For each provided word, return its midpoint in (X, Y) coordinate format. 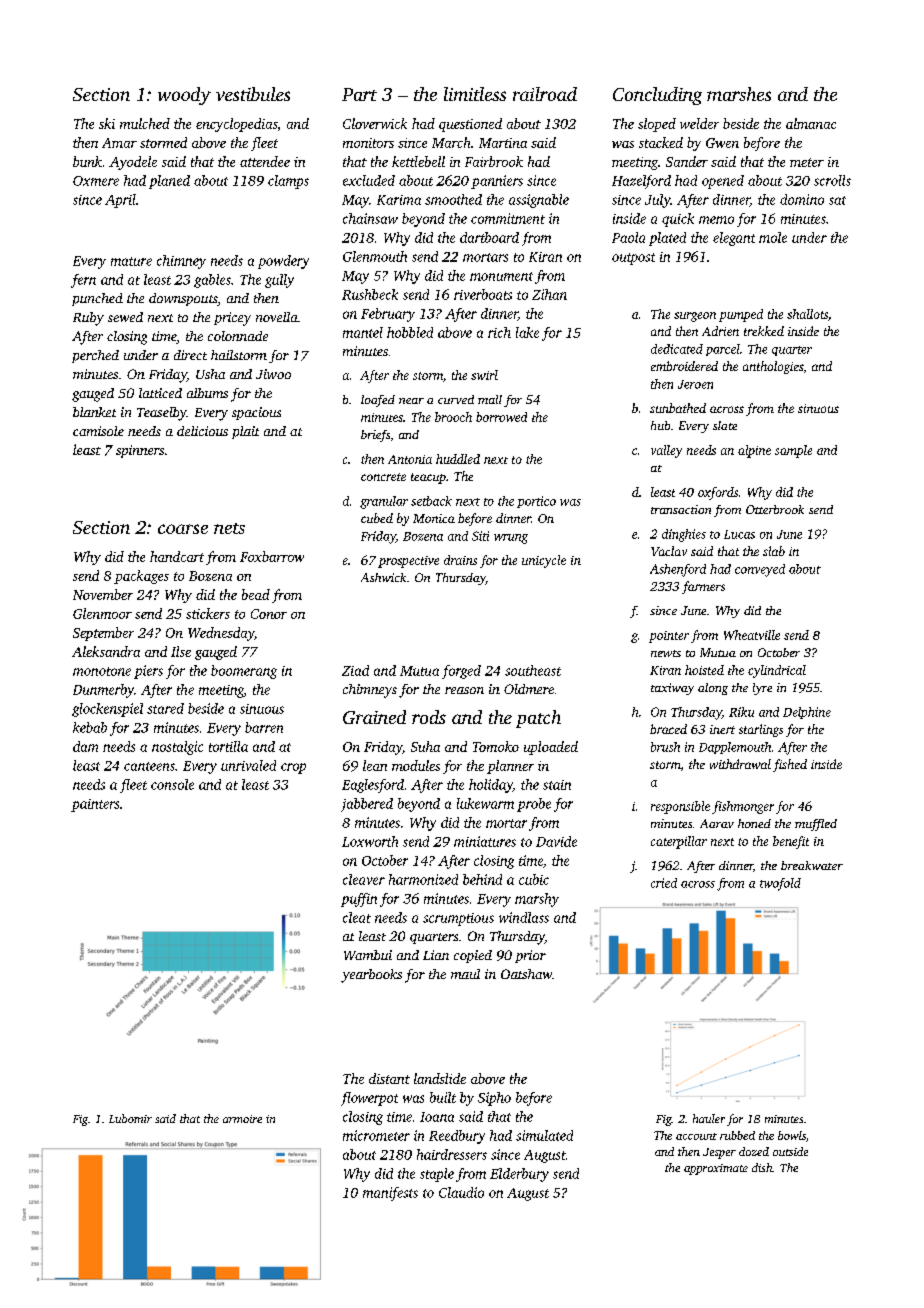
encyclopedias (236, 125)
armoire (242, 1119)
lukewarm (485, 803)
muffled (816, 825)
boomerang (244, 672)
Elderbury (519, 1175)
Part (359, 94)
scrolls (832, 180)
